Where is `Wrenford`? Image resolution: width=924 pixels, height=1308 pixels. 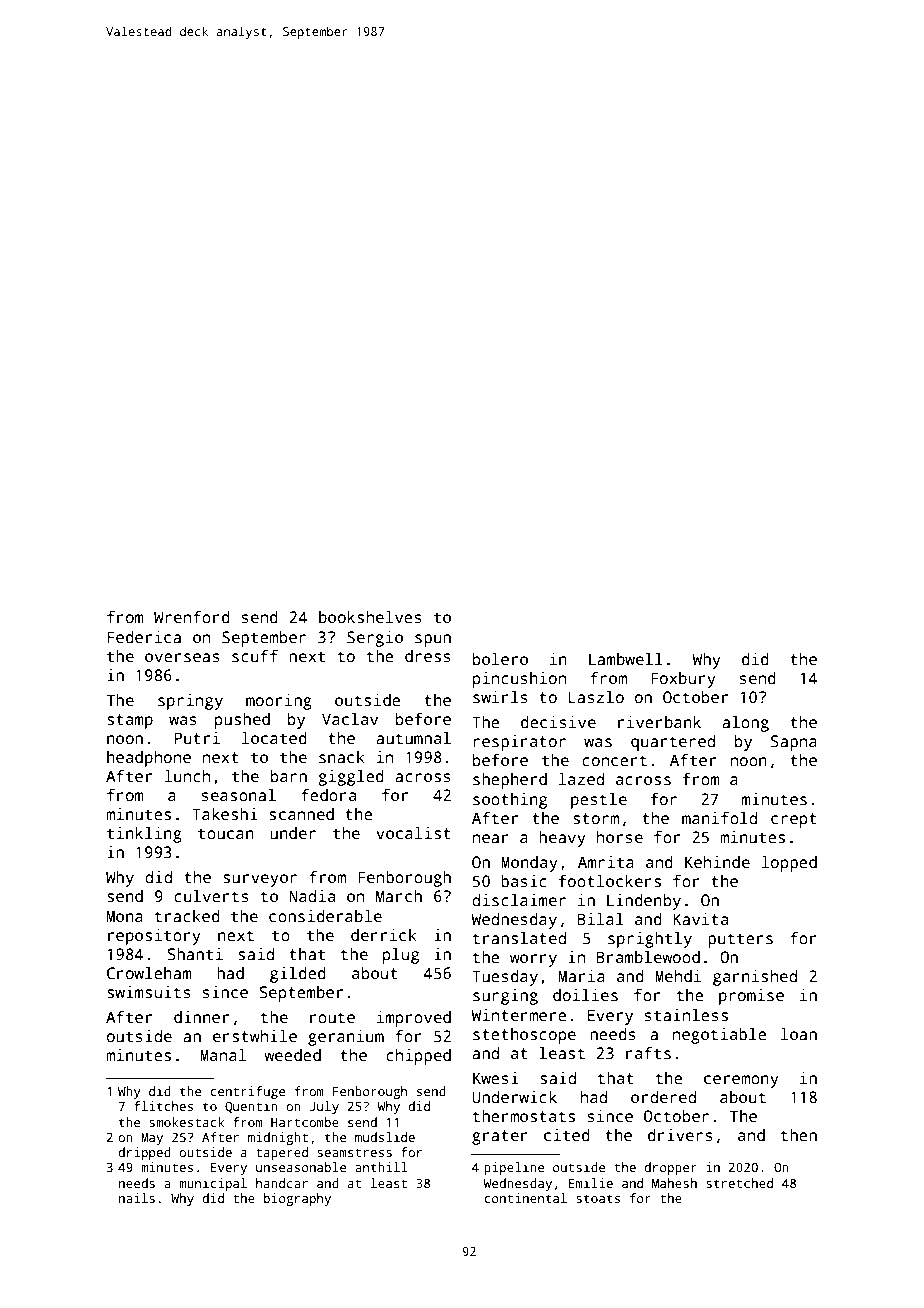
Wrenford is located at coordinates (192, 617).
